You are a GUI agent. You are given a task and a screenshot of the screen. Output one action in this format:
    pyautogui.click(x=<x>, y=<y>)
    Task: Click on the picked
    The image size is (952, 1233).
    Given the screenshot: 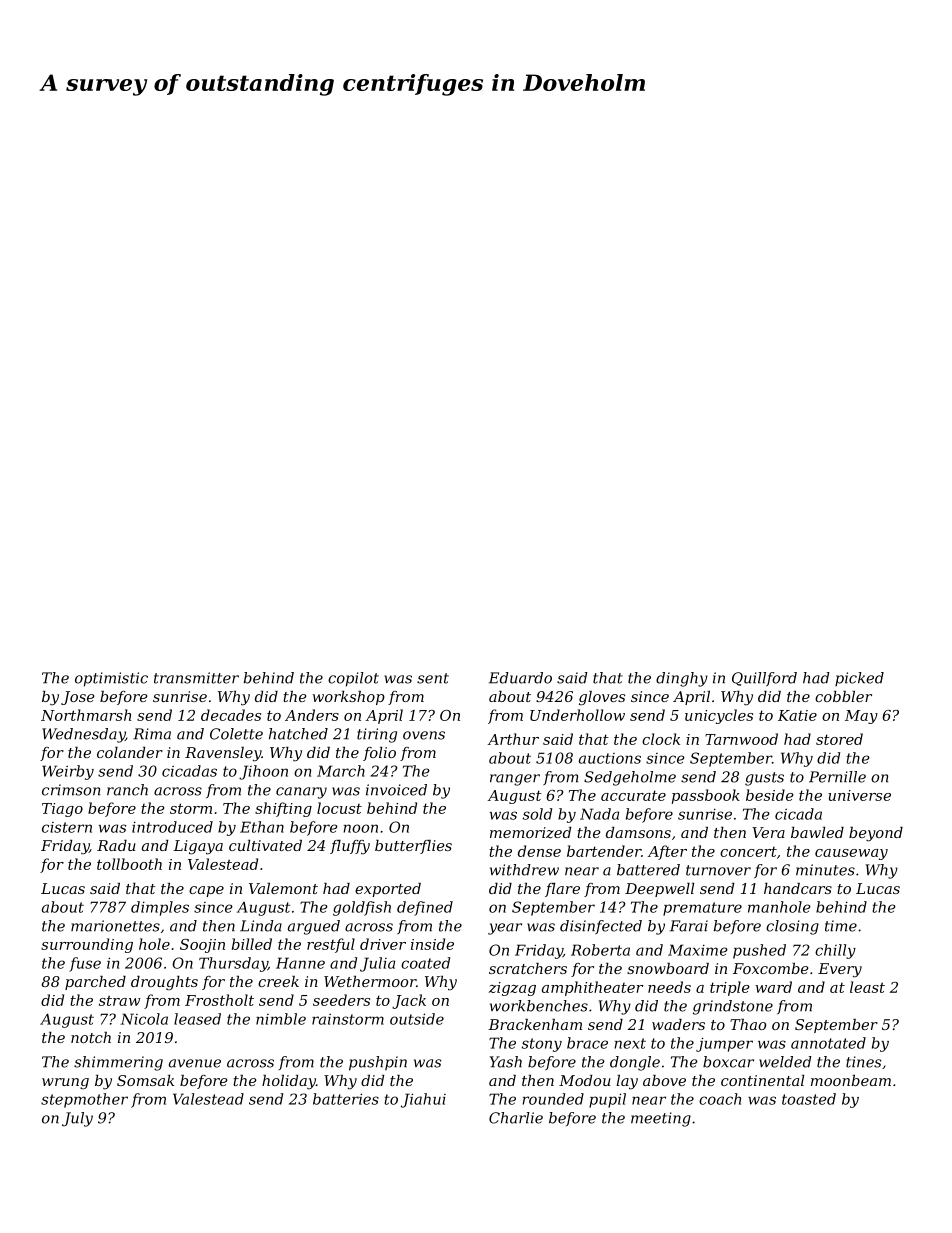 What is the action you would take?
    pyautogui.click(x=859, y=679)
